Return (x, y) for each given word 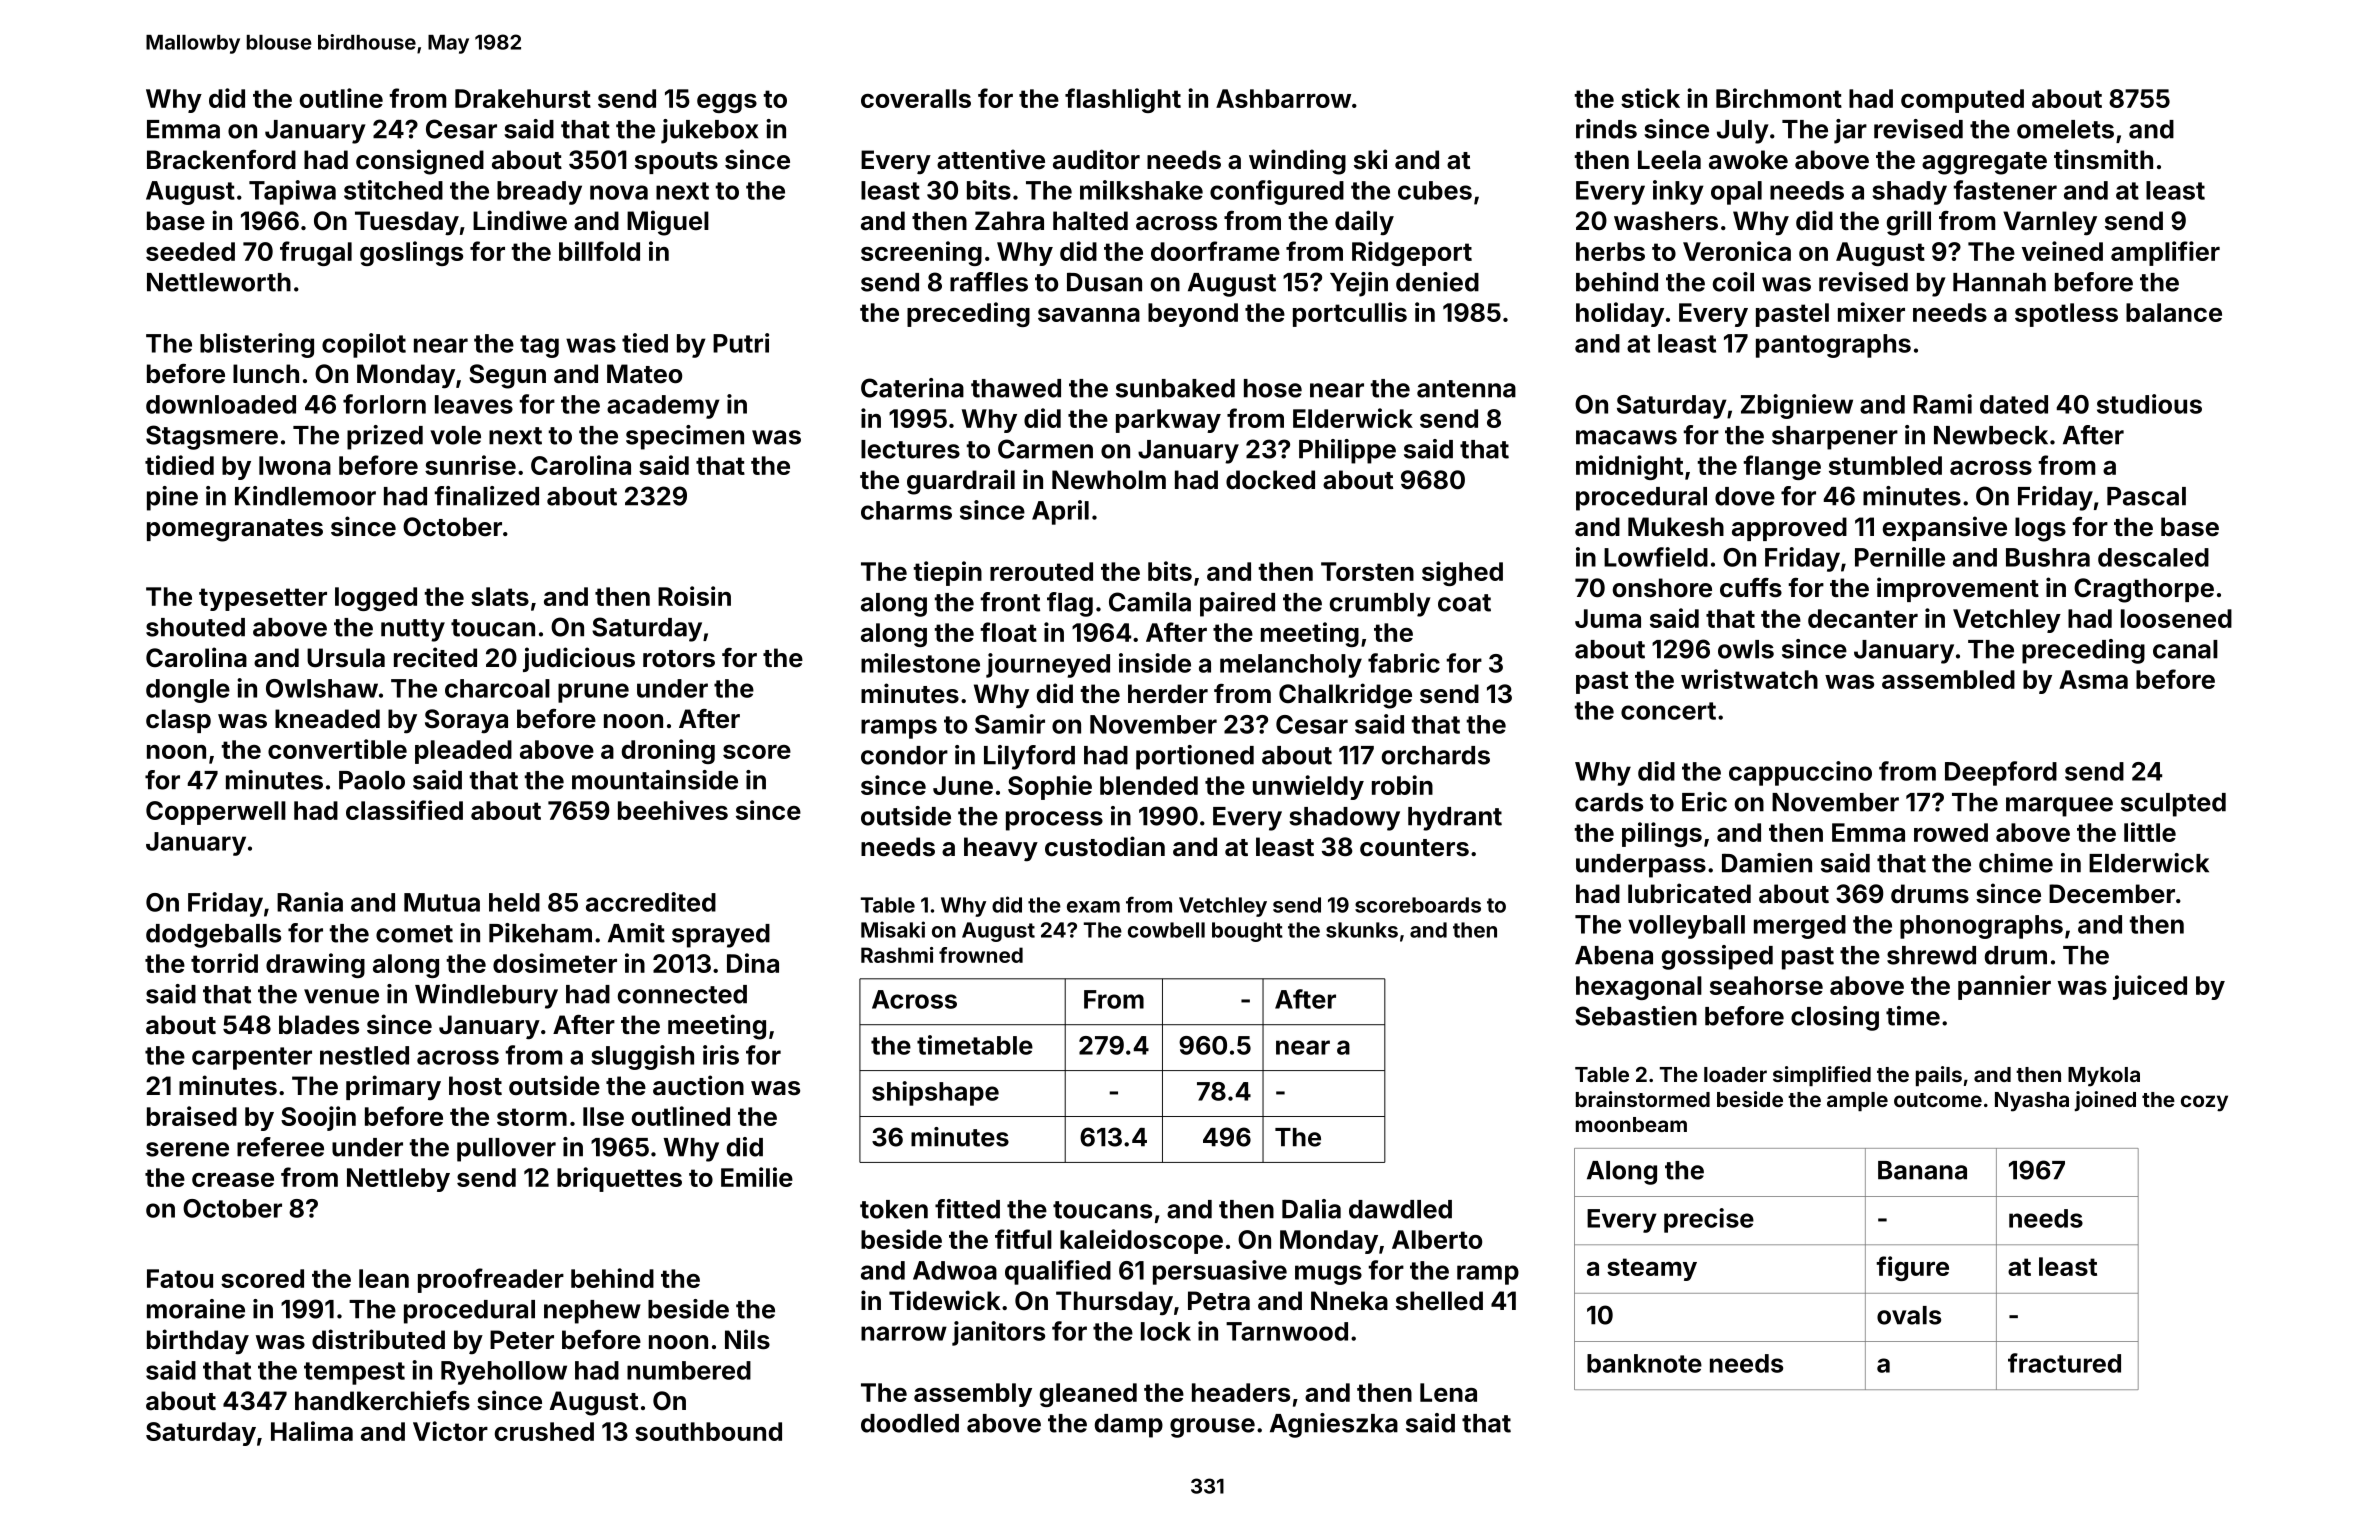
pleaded (463, 752)
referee (280, 1147)
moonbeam (1631, 1124)
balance (2174, 312)
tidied (179, 465)
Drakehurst (523, 98)
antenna (1466, 389)
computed (1962, 101)
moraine (196, 1309)
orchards (1436, 755)
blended (1149, 785)
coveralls (916, 98)
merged (1800, 927)
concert (1668, 711)
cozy (2204, 1103)
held (514, 902)
